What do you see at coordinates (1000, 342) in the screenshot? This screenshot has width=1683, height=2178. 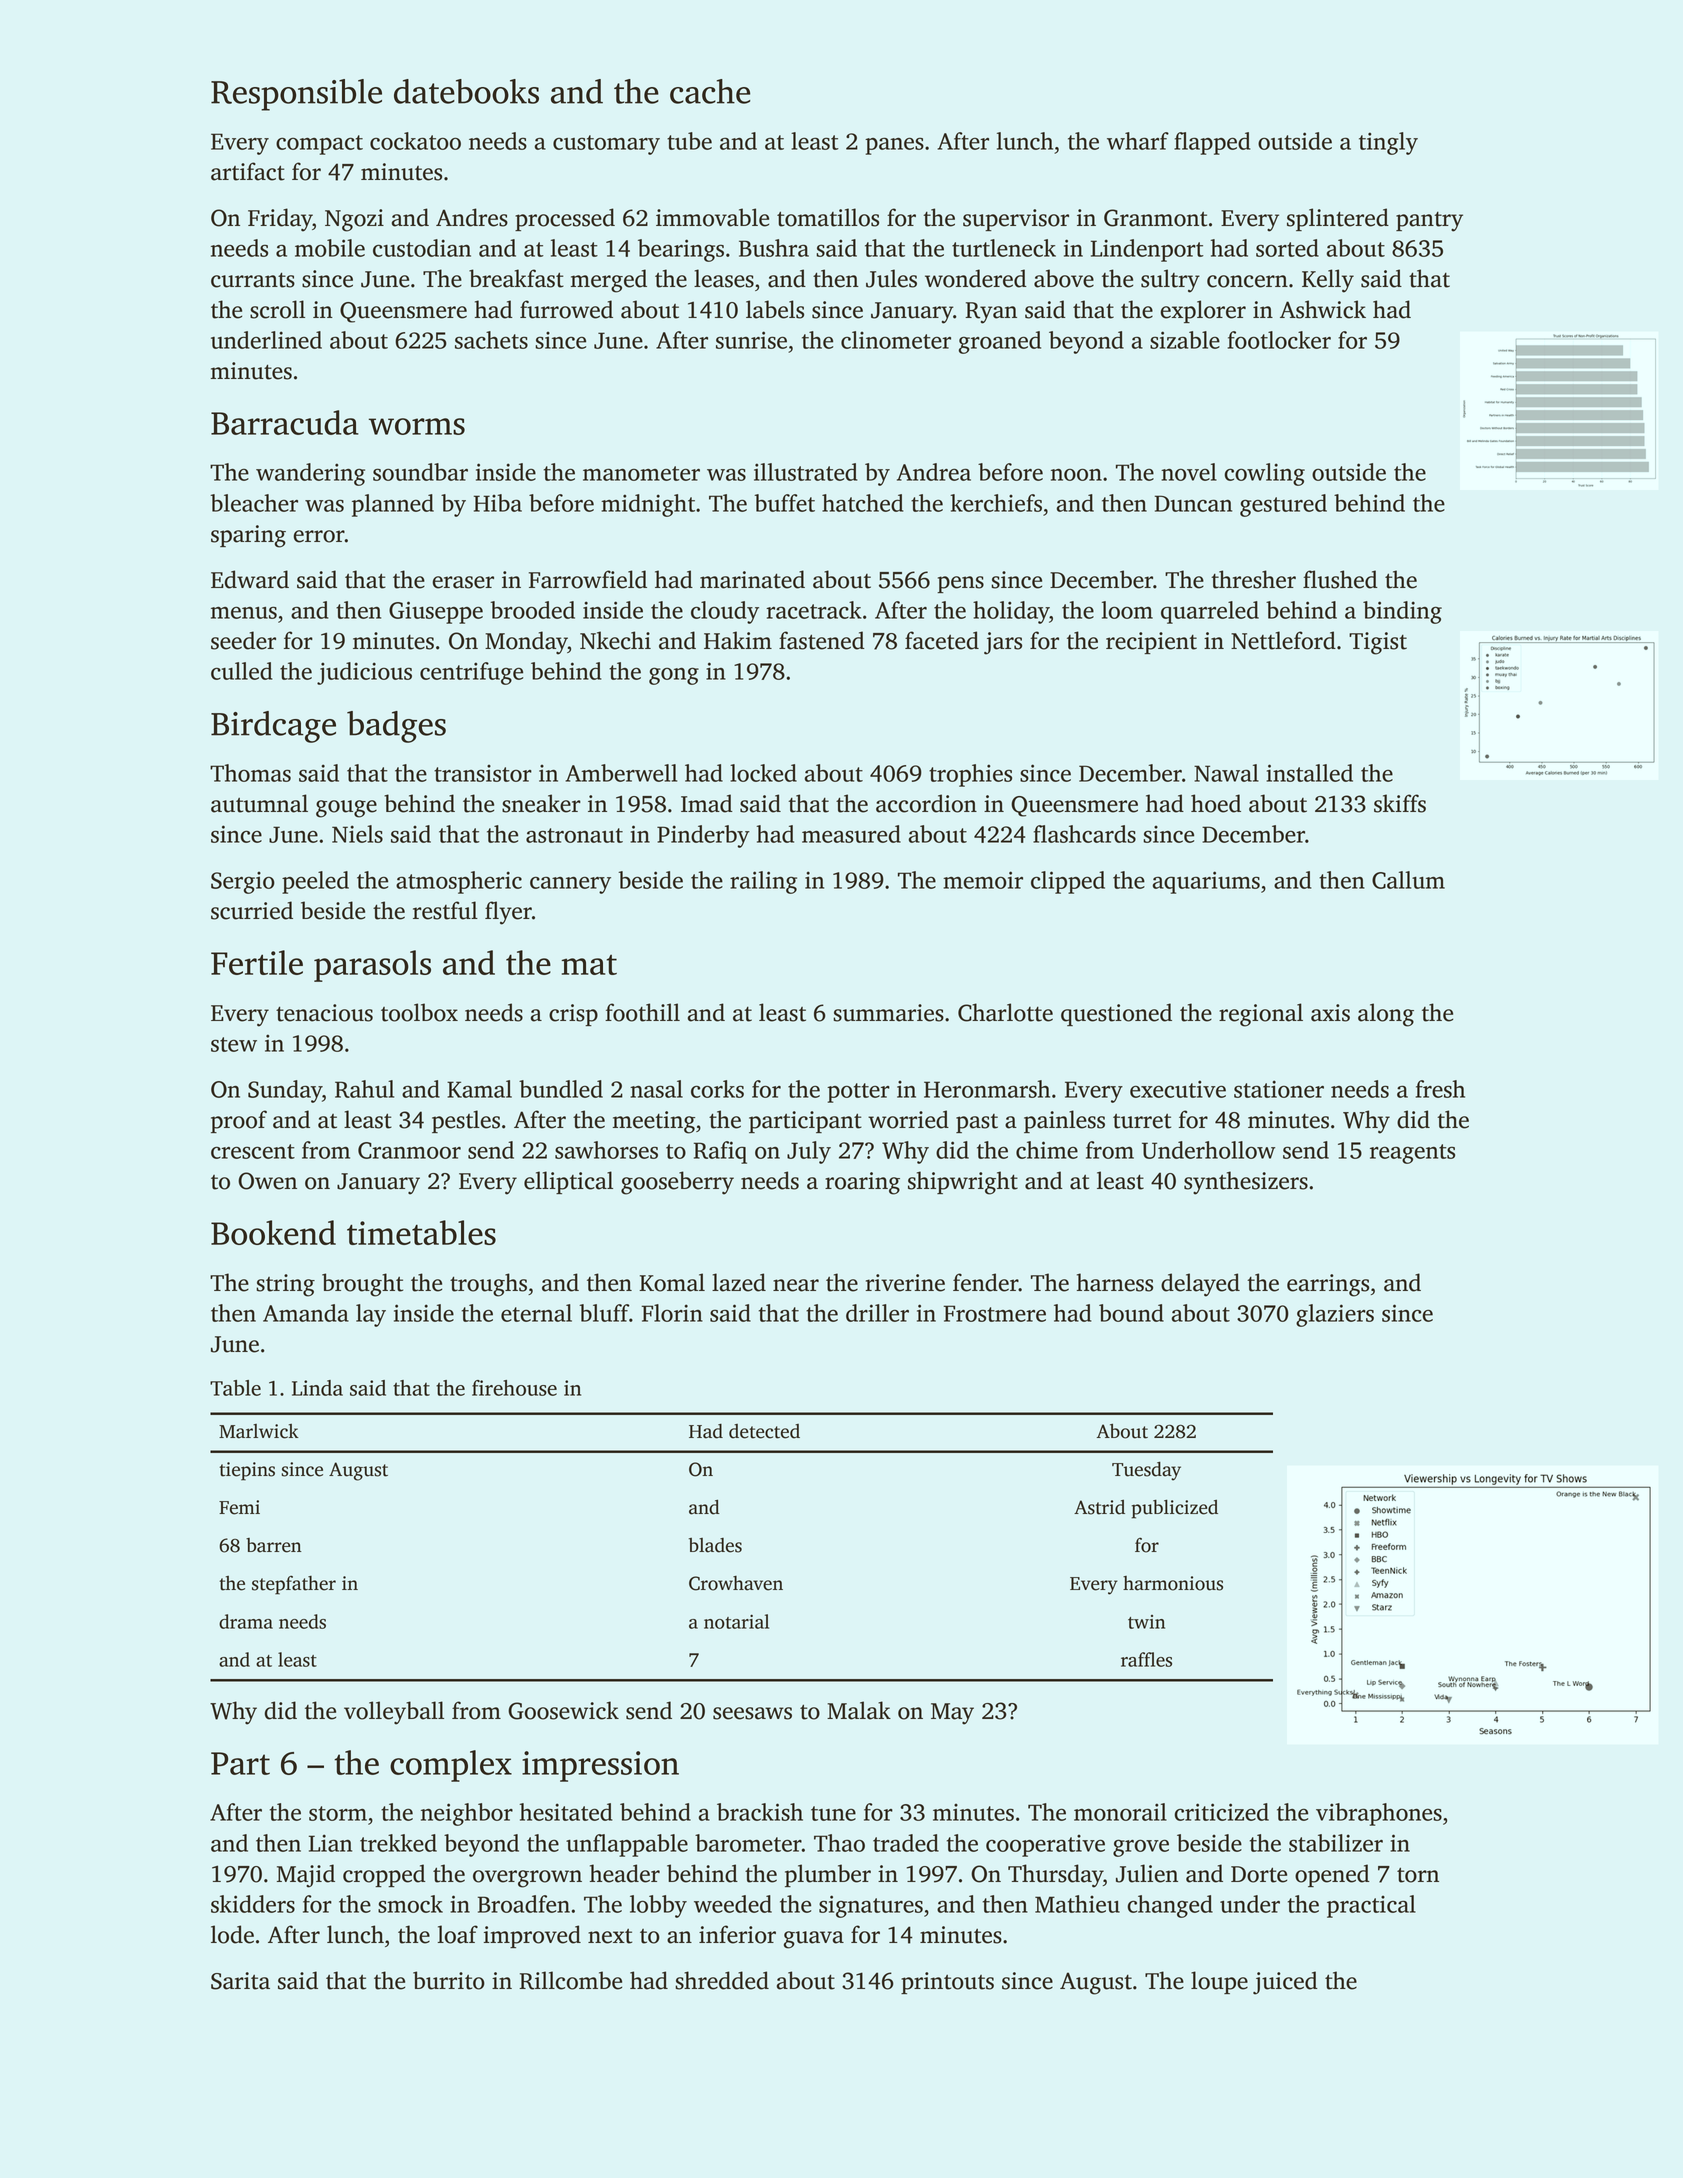 I see `groaned` at bounding box center [1000, 342].
